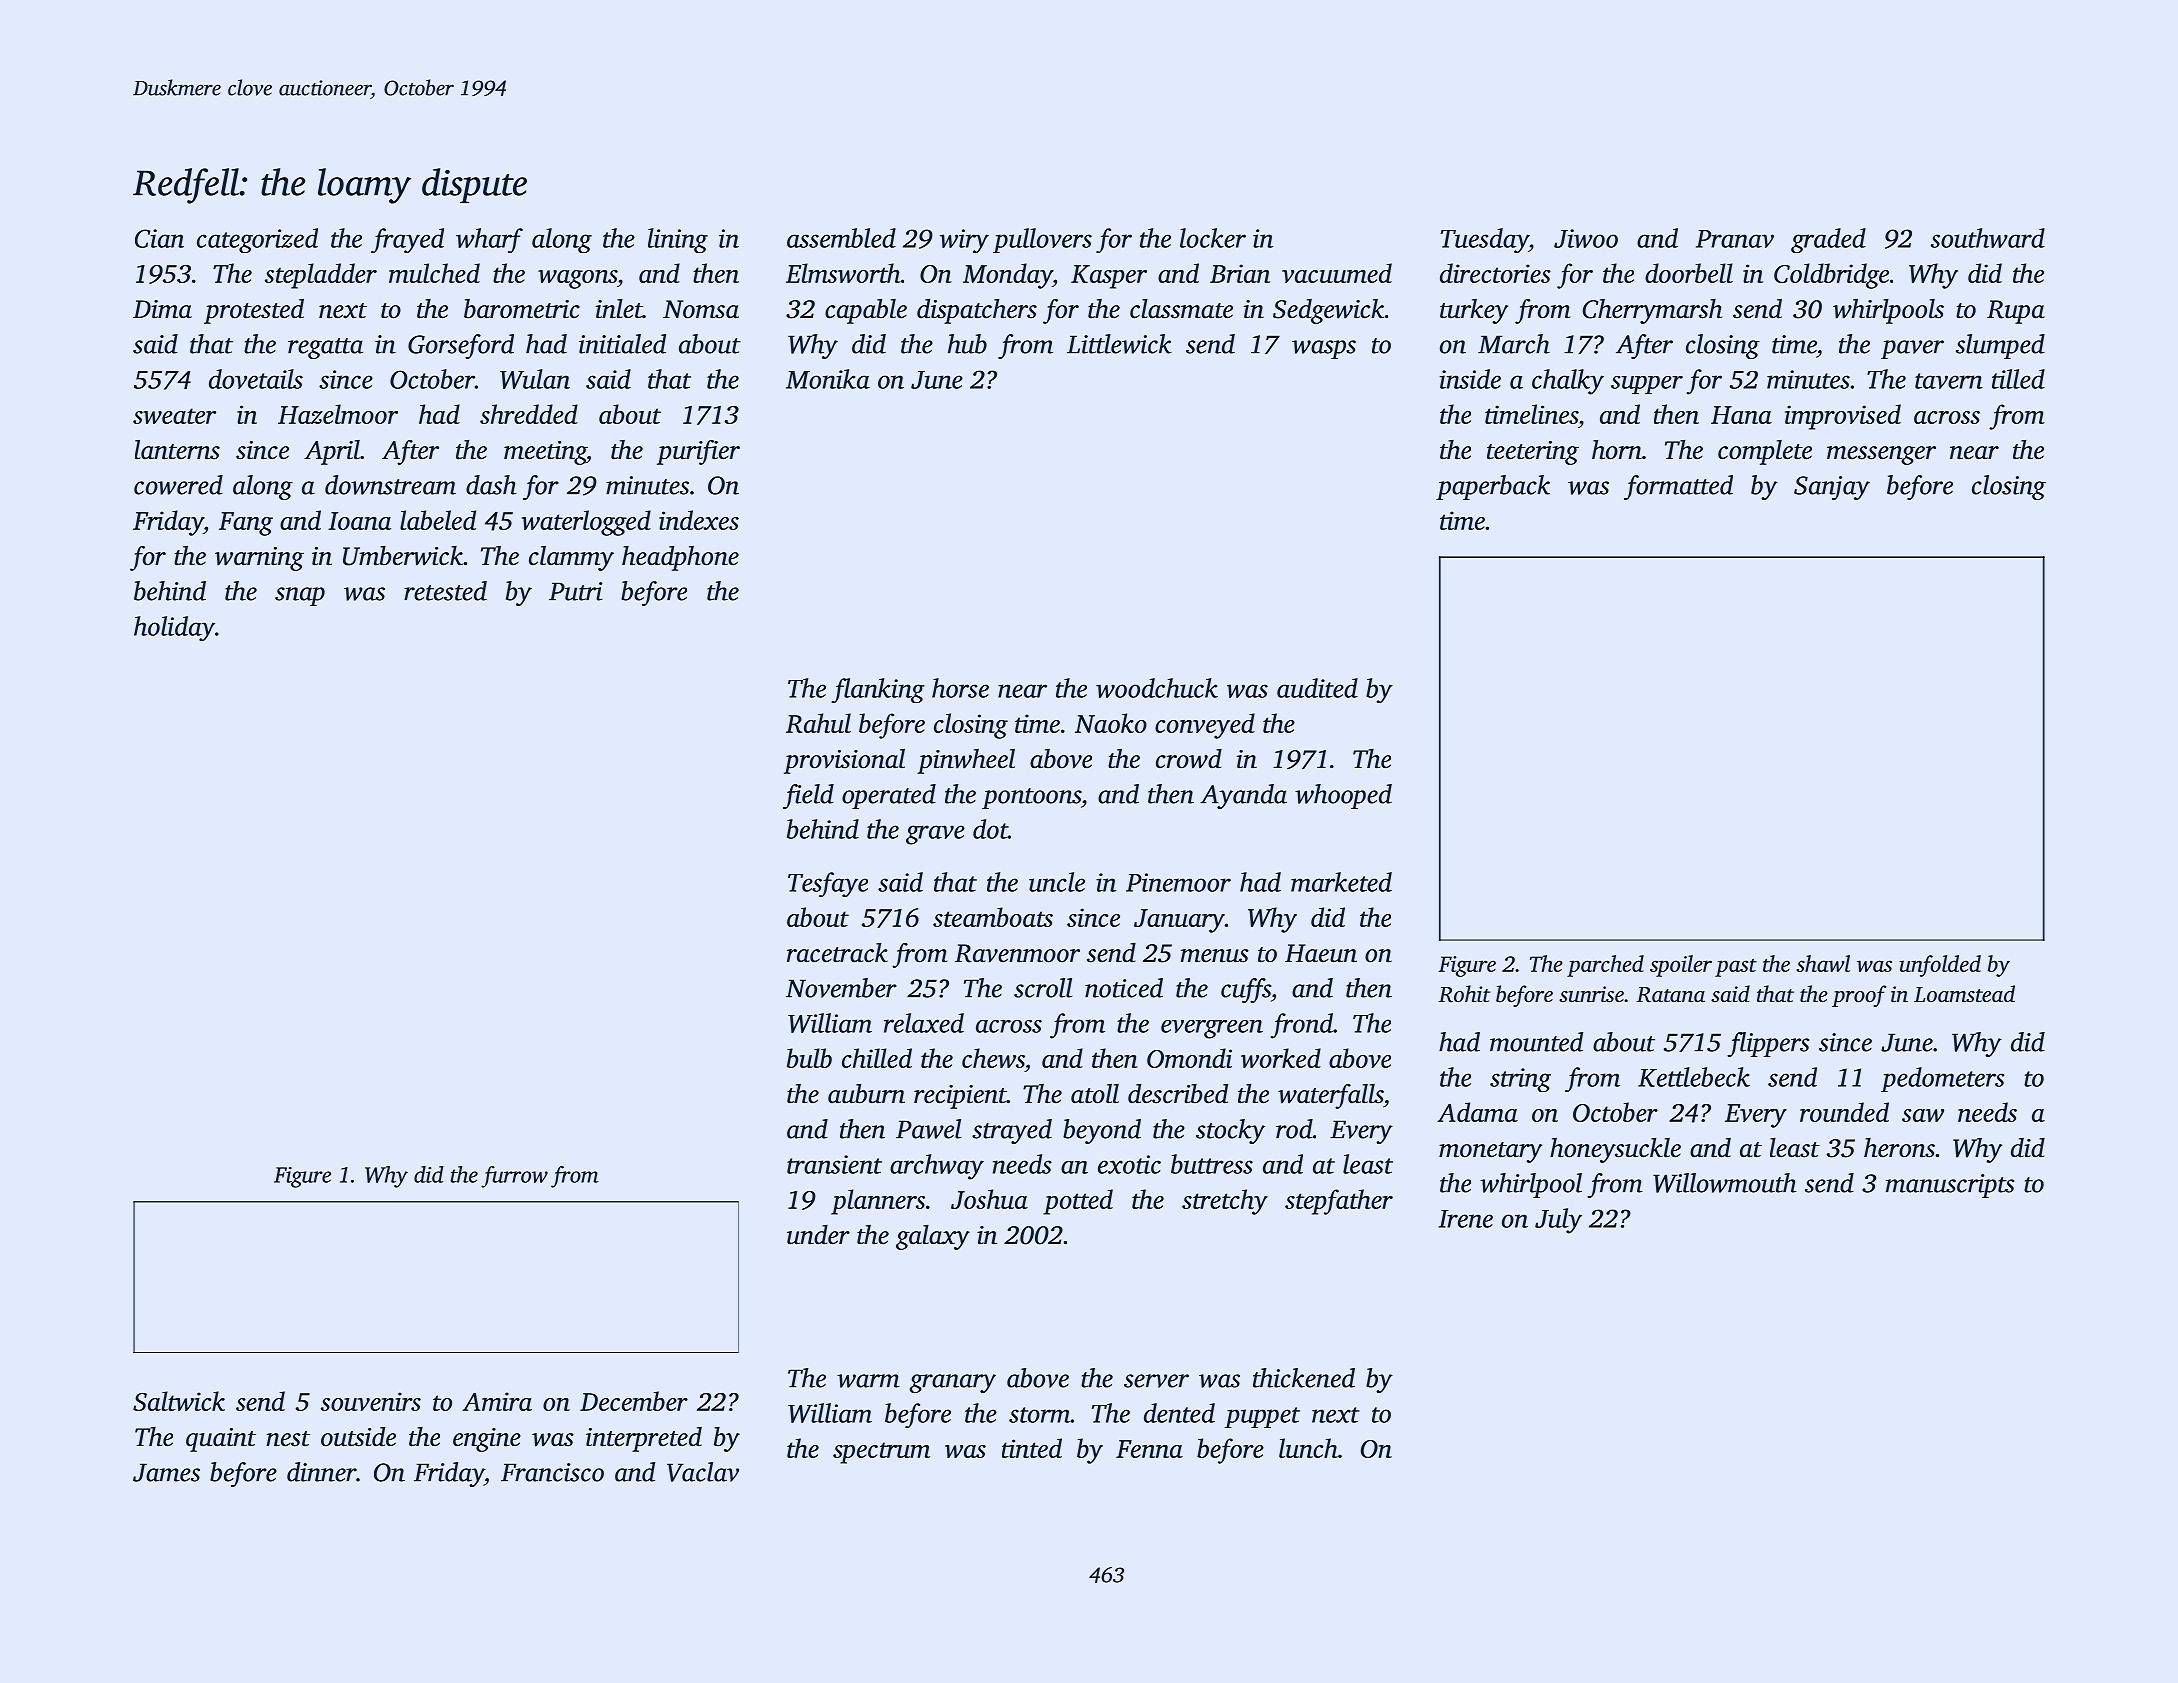 The image size is (2178, 1683). I want to click on spectrum, so click(881, 1453).
